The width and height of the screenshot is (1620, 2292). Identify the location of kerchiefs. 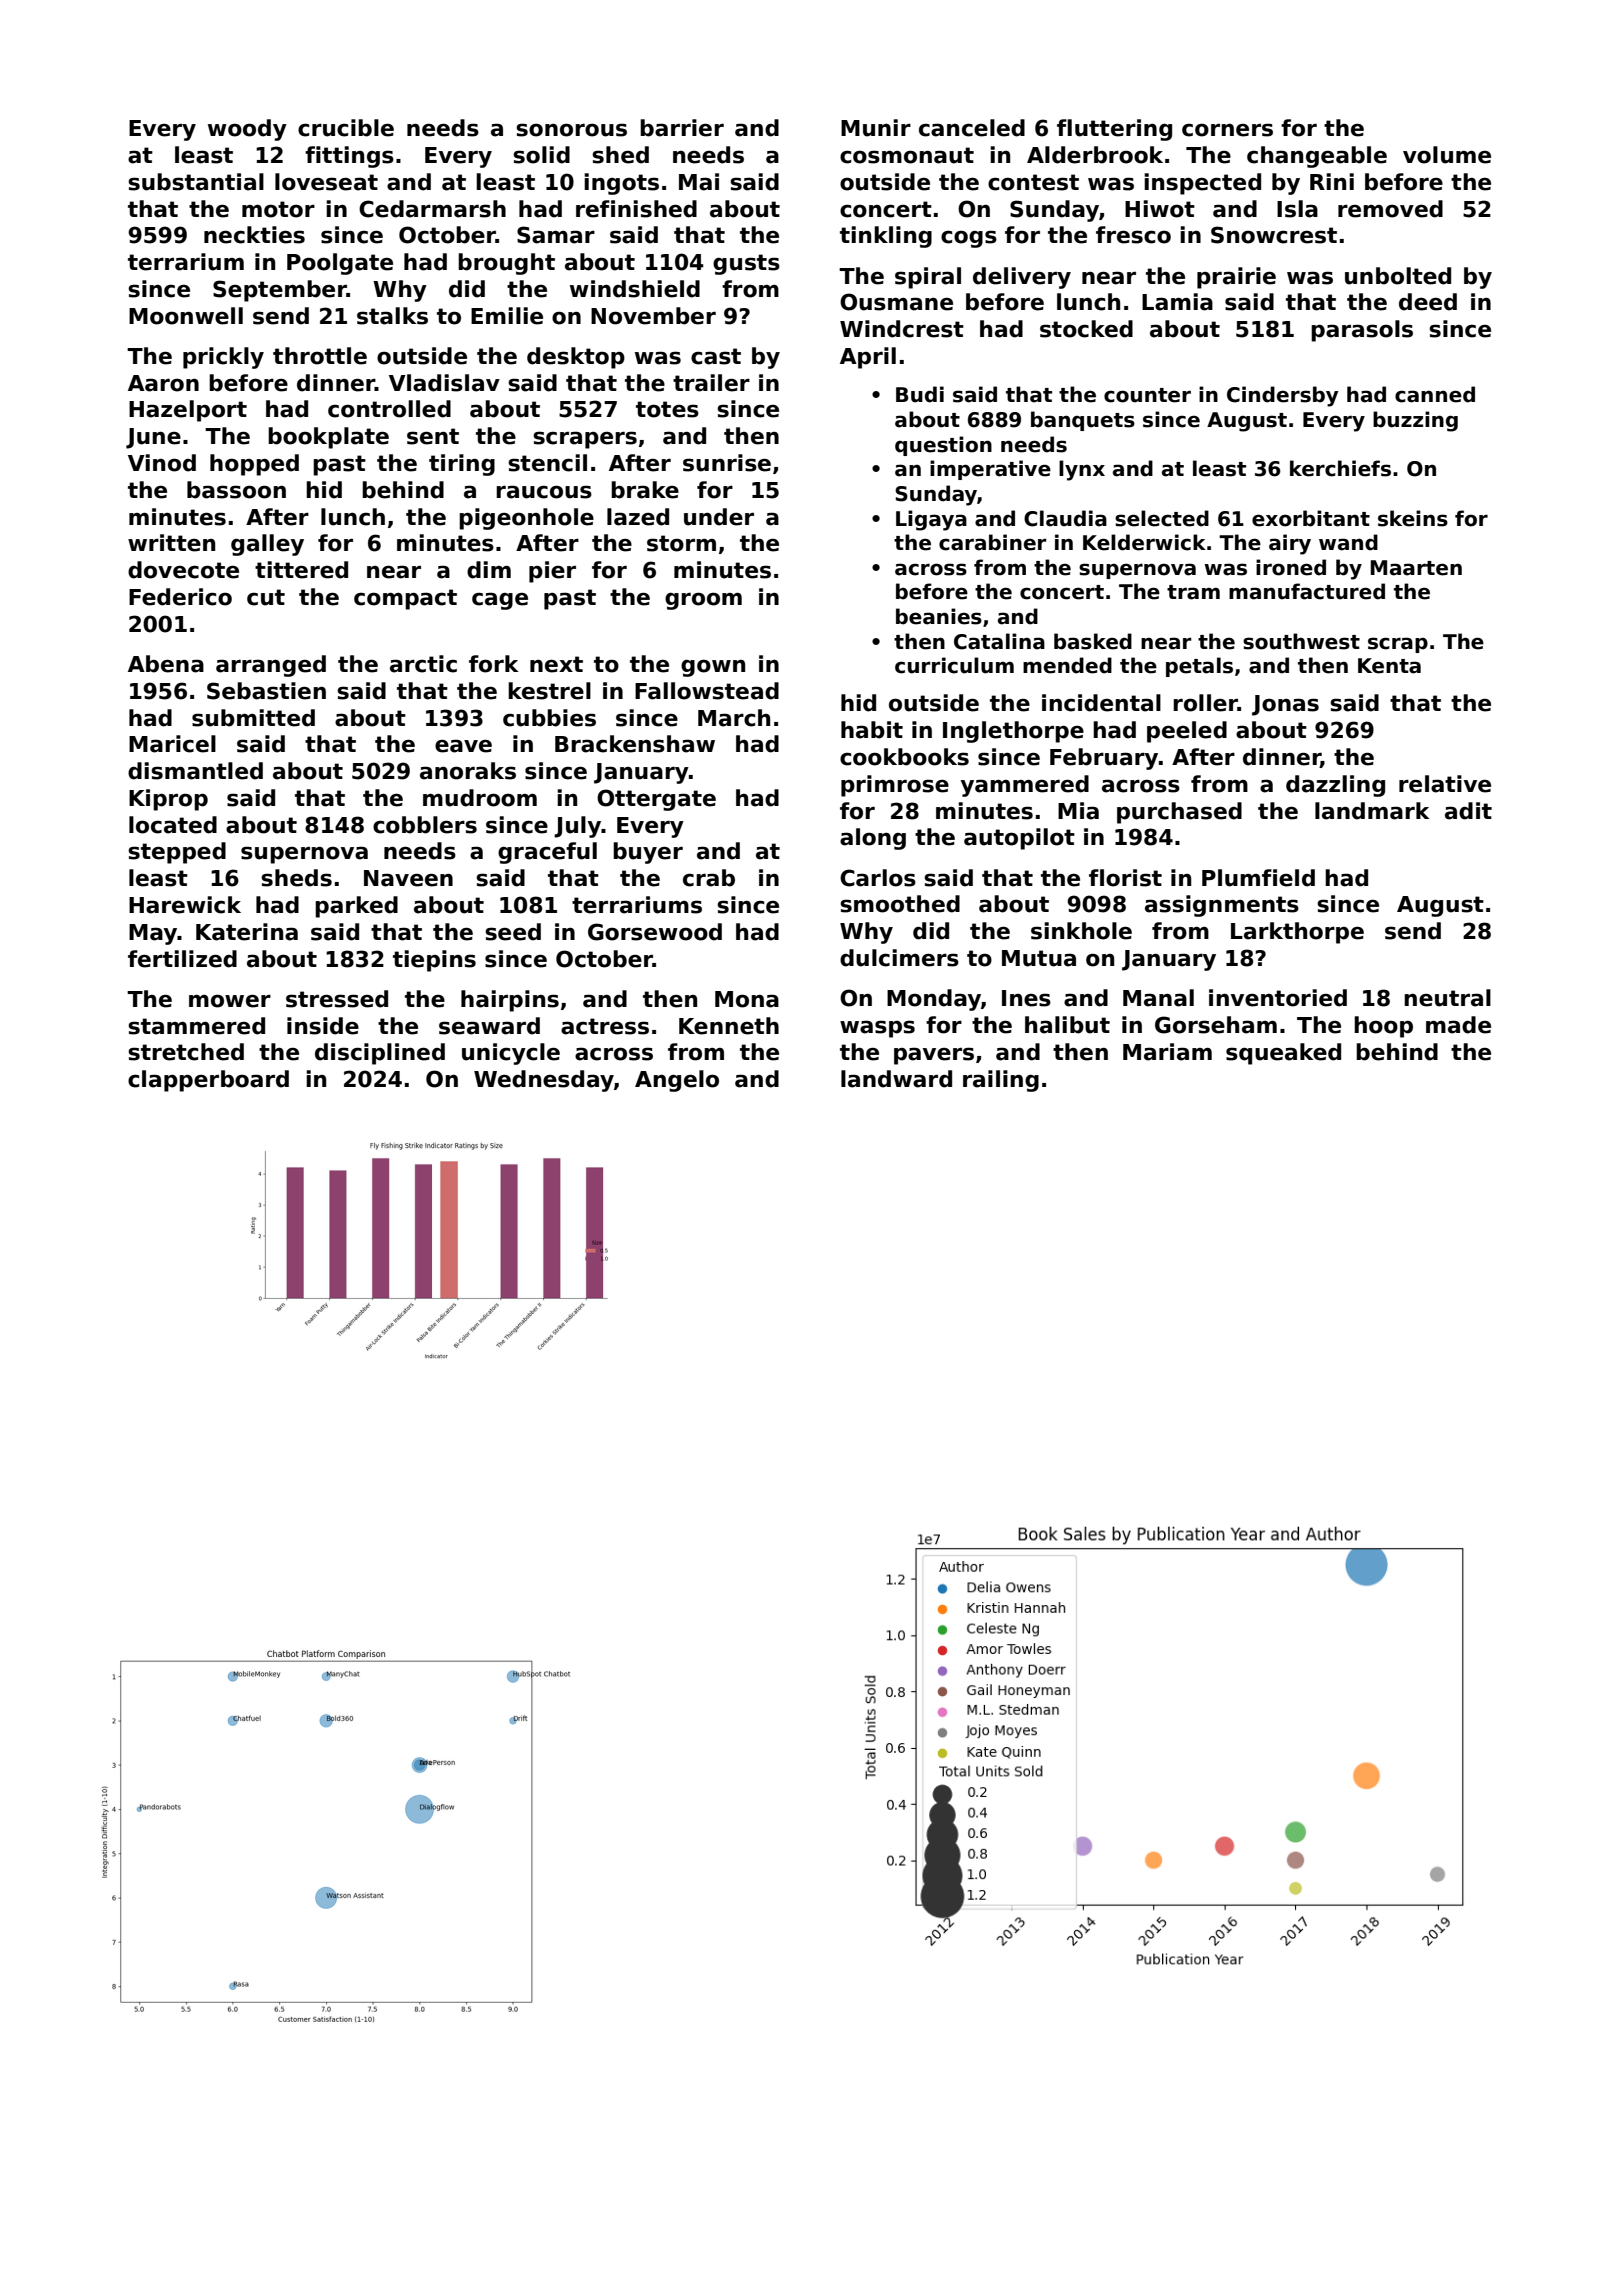
(1340, 468).
